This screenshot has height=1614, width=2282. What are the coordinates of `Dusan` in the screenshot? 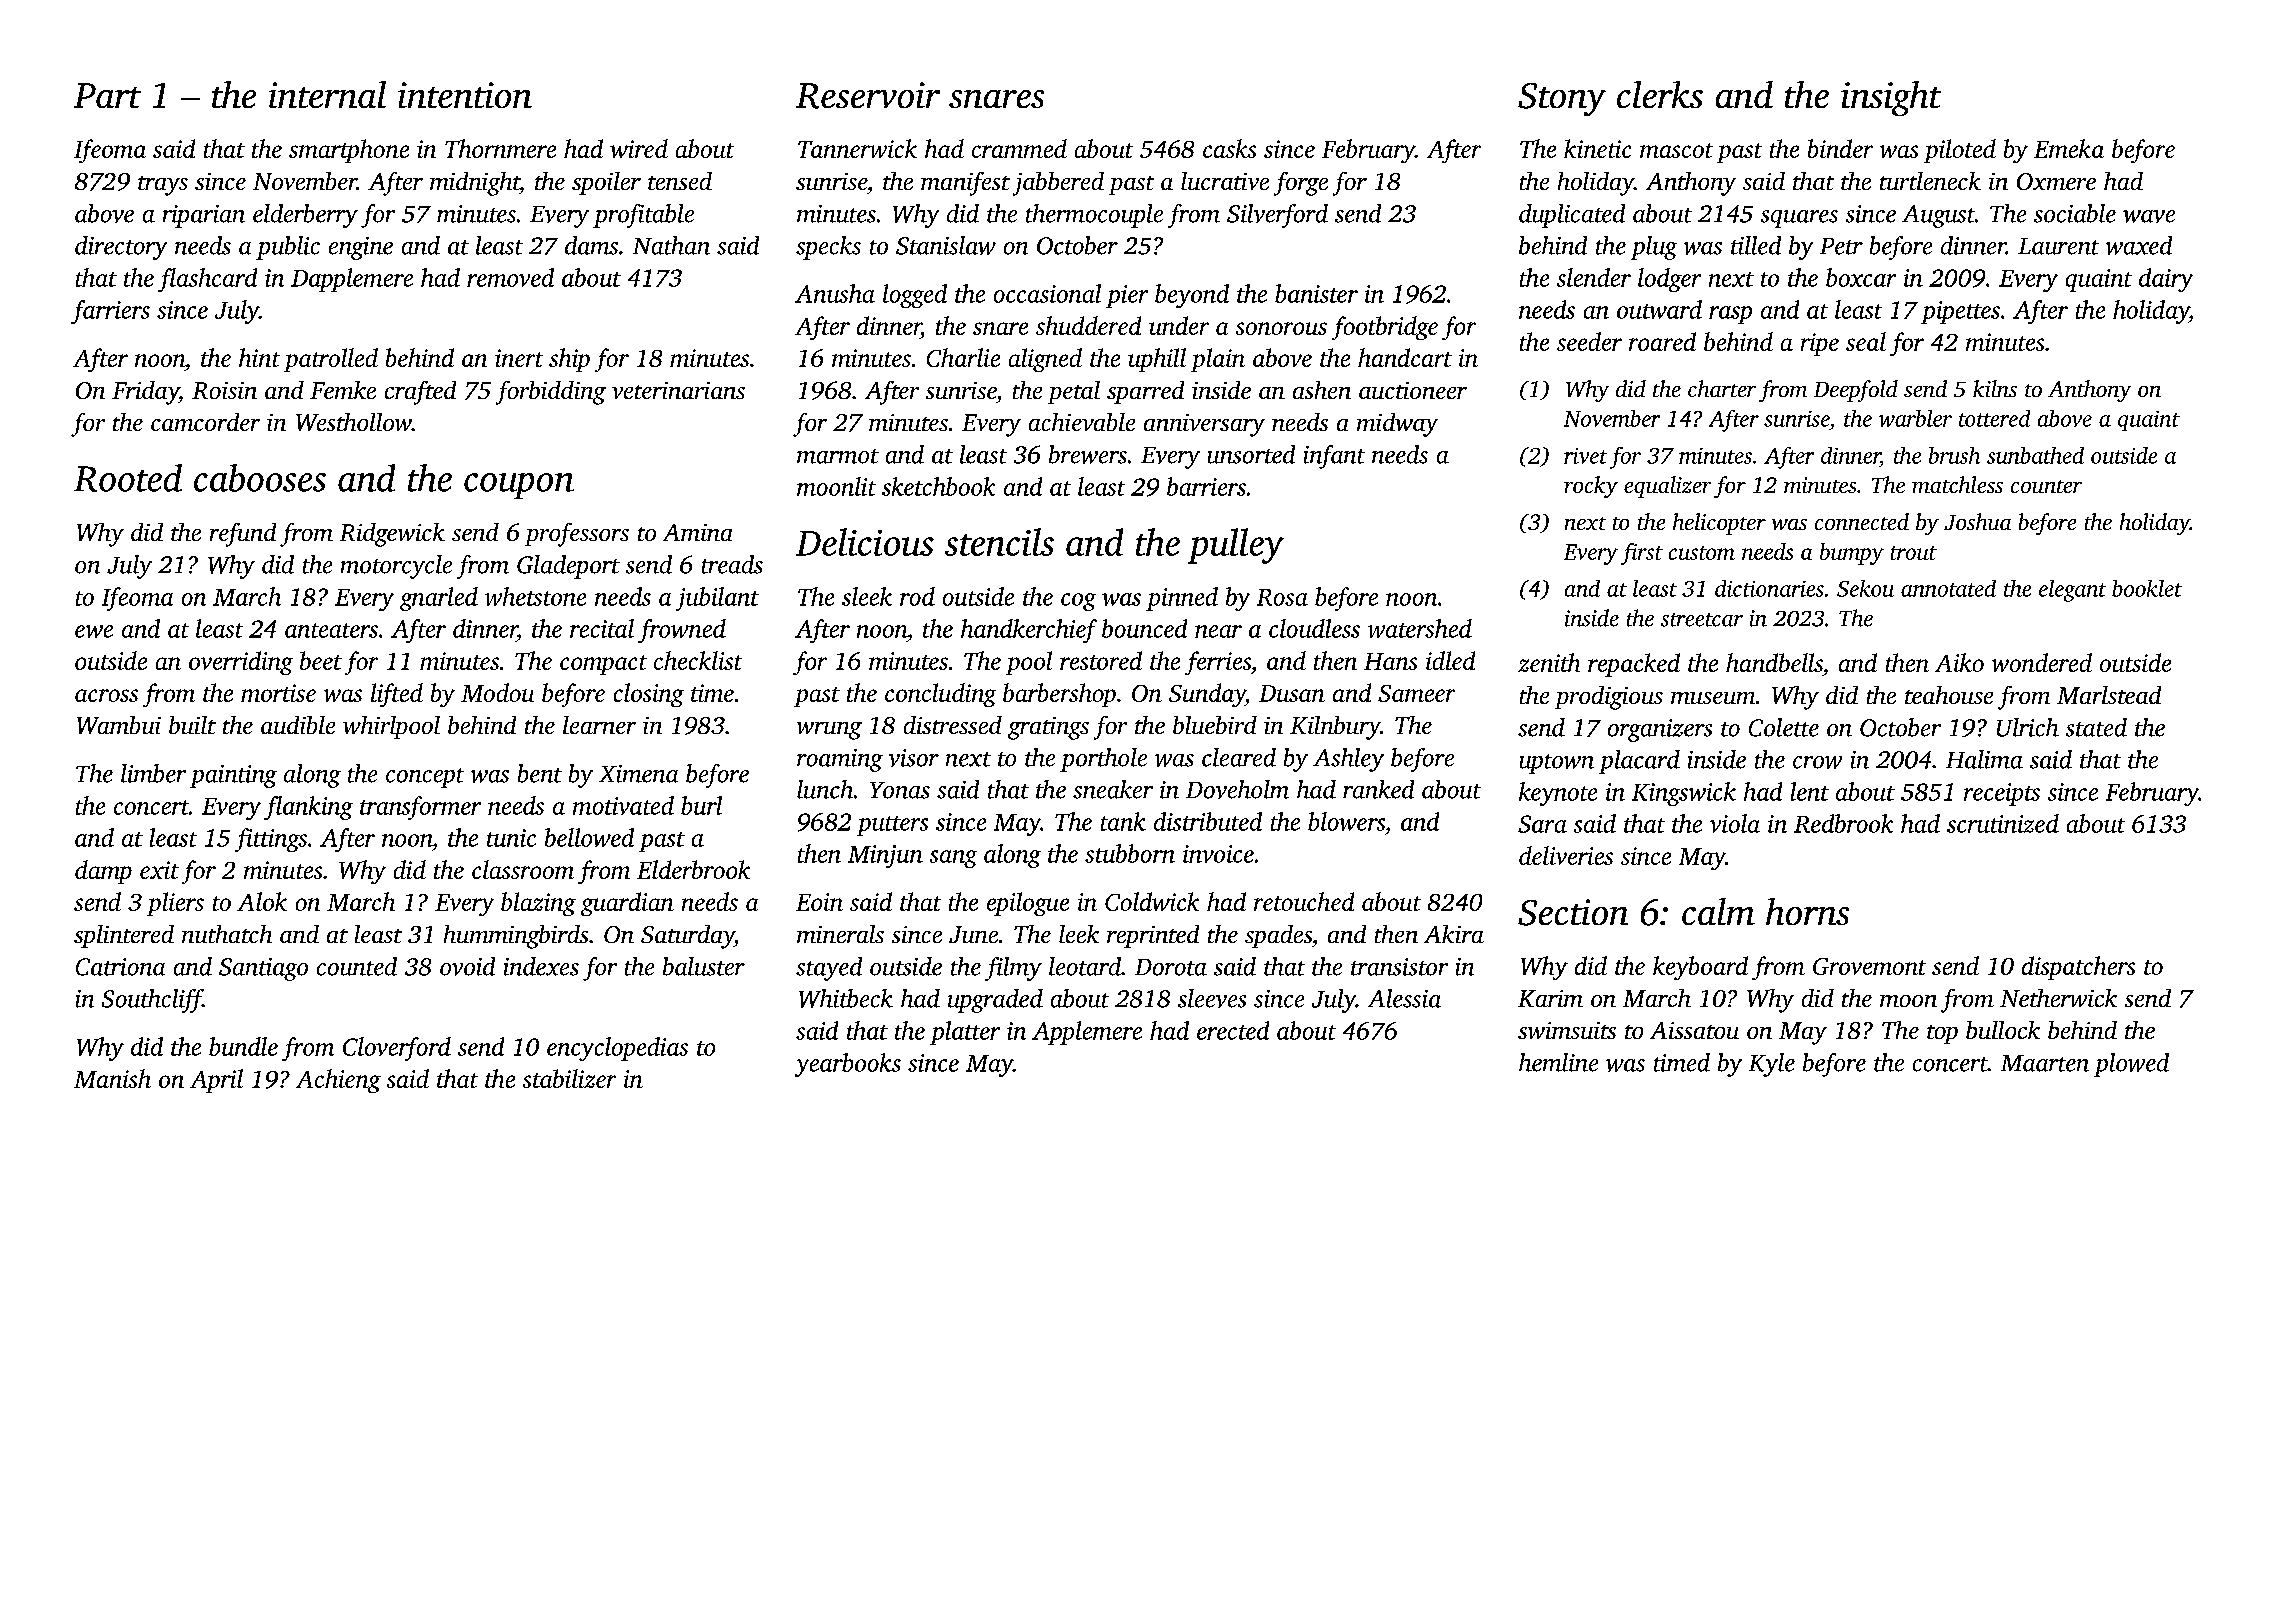 It's located at (1292, 693).
